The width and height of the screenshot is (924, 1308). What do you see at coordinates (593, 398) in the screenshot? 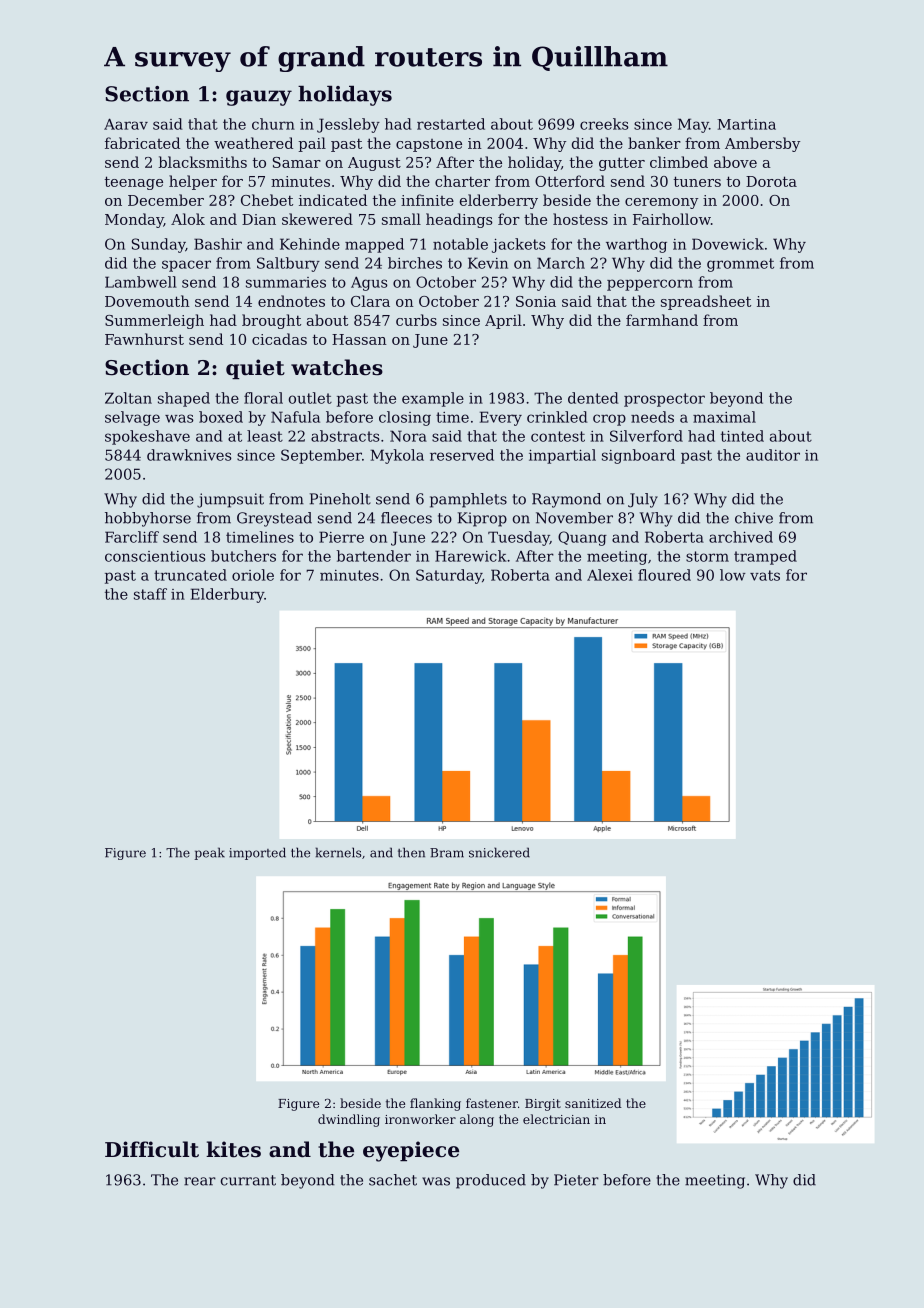
I see `dented` at bounding box center [593, 398].
